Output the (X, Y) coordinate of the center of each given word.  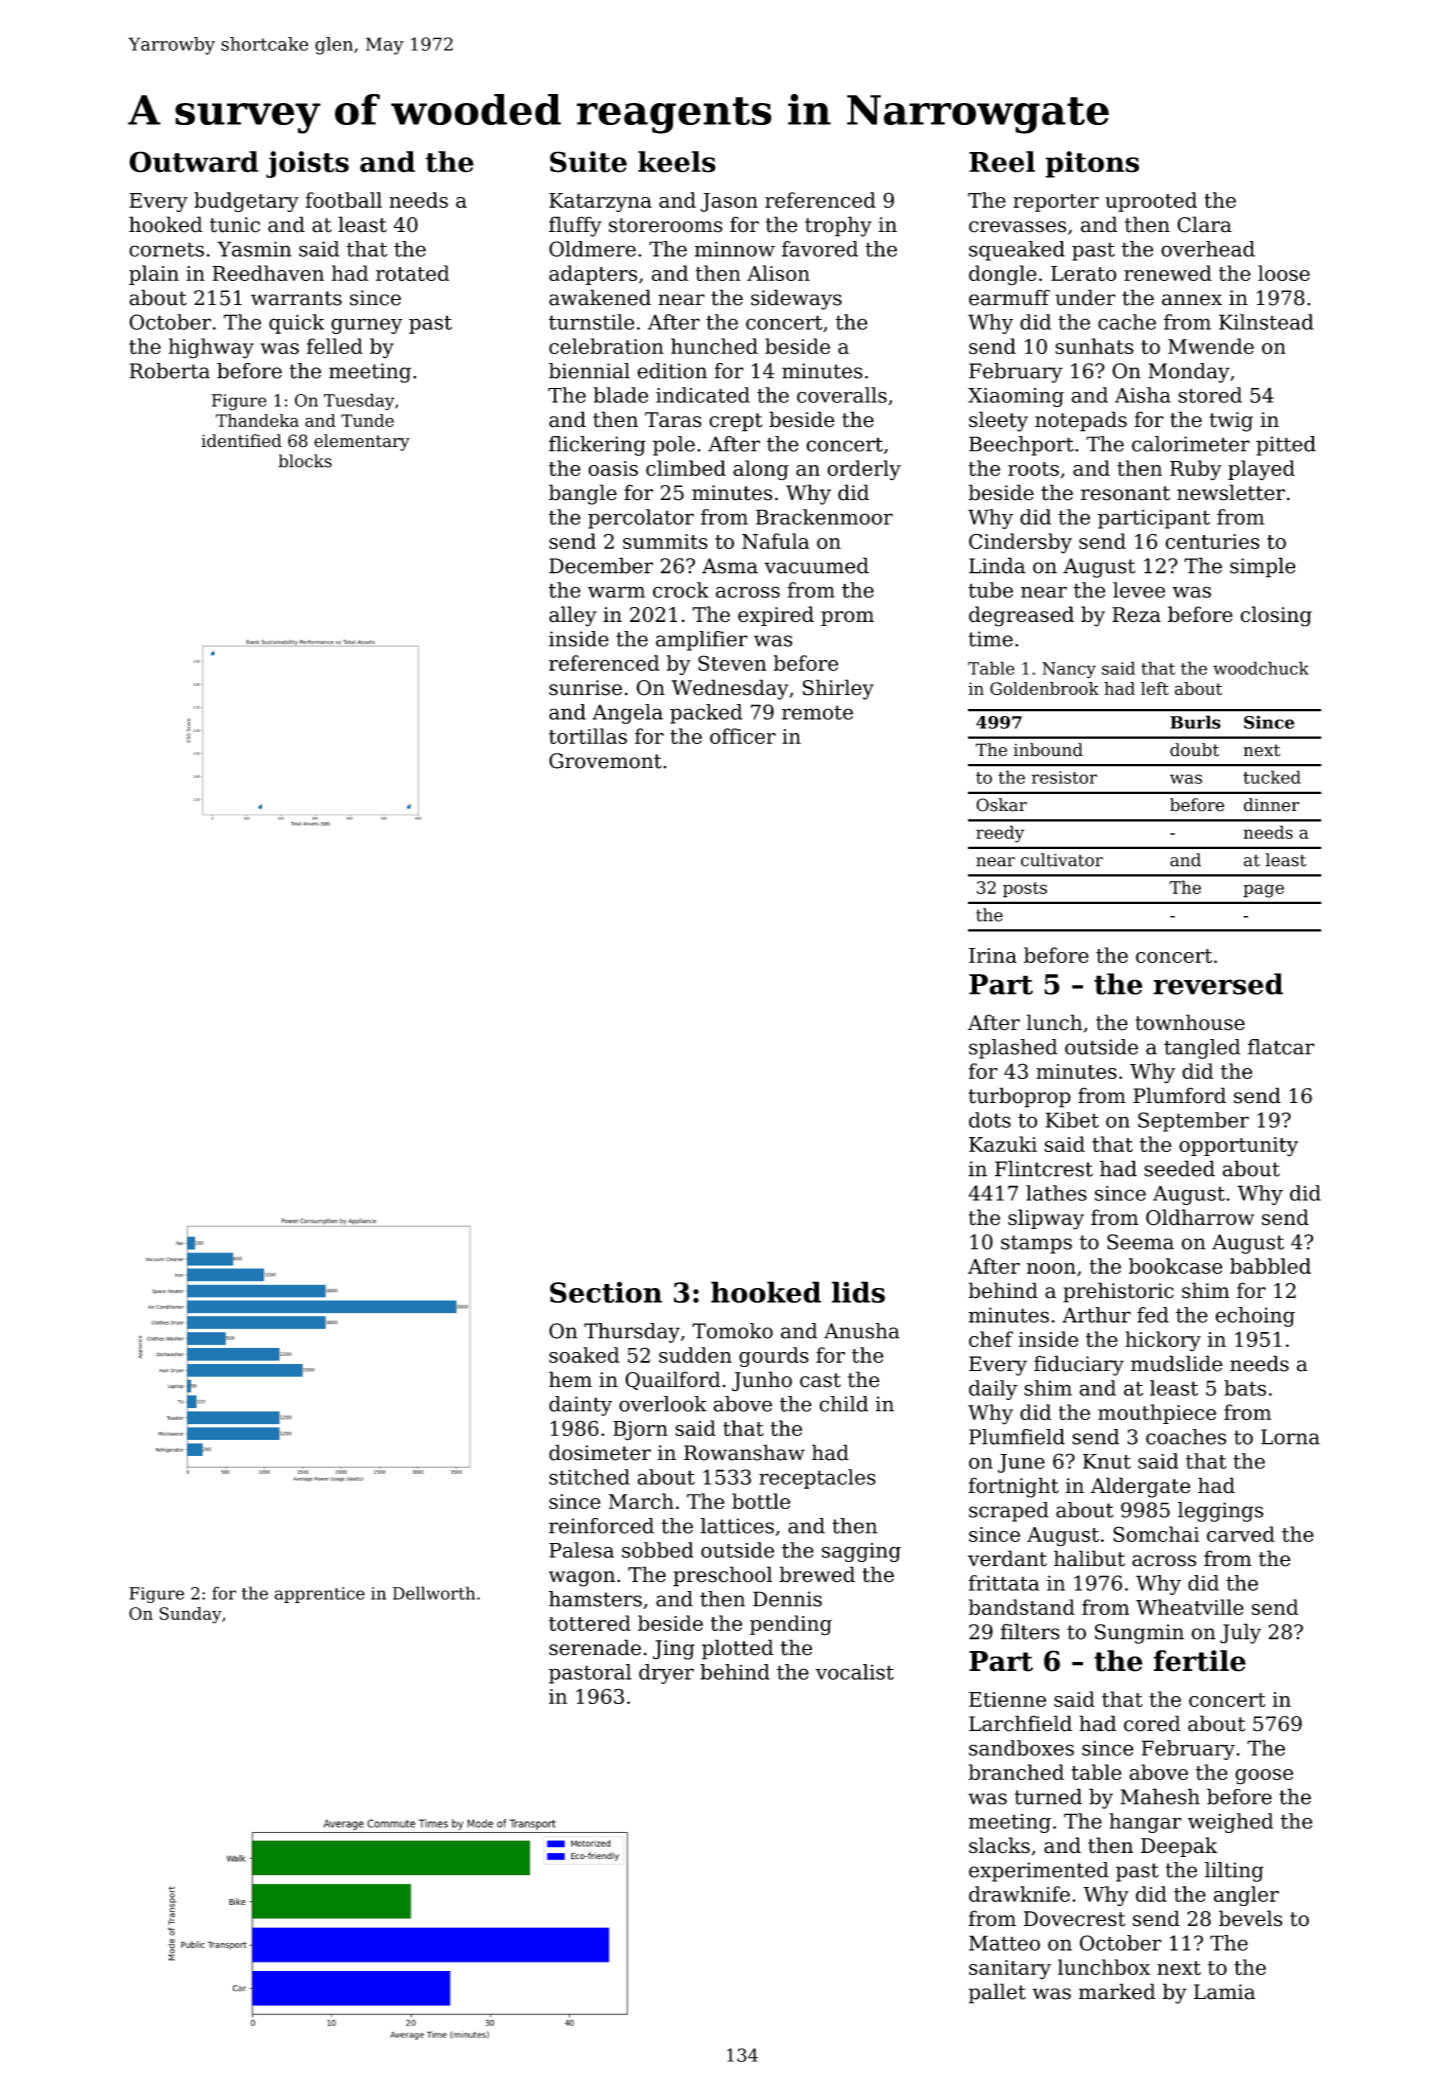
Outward (193, 162)
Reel (1002, 162)
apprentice (320, 1595)
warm (616, 592)
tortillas (588, 736)
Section (606, 1292)
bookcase (1175, 1266)
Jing (674, 1650)
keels (677, 162)
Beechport (1021, 446)
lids (858, 1292)
